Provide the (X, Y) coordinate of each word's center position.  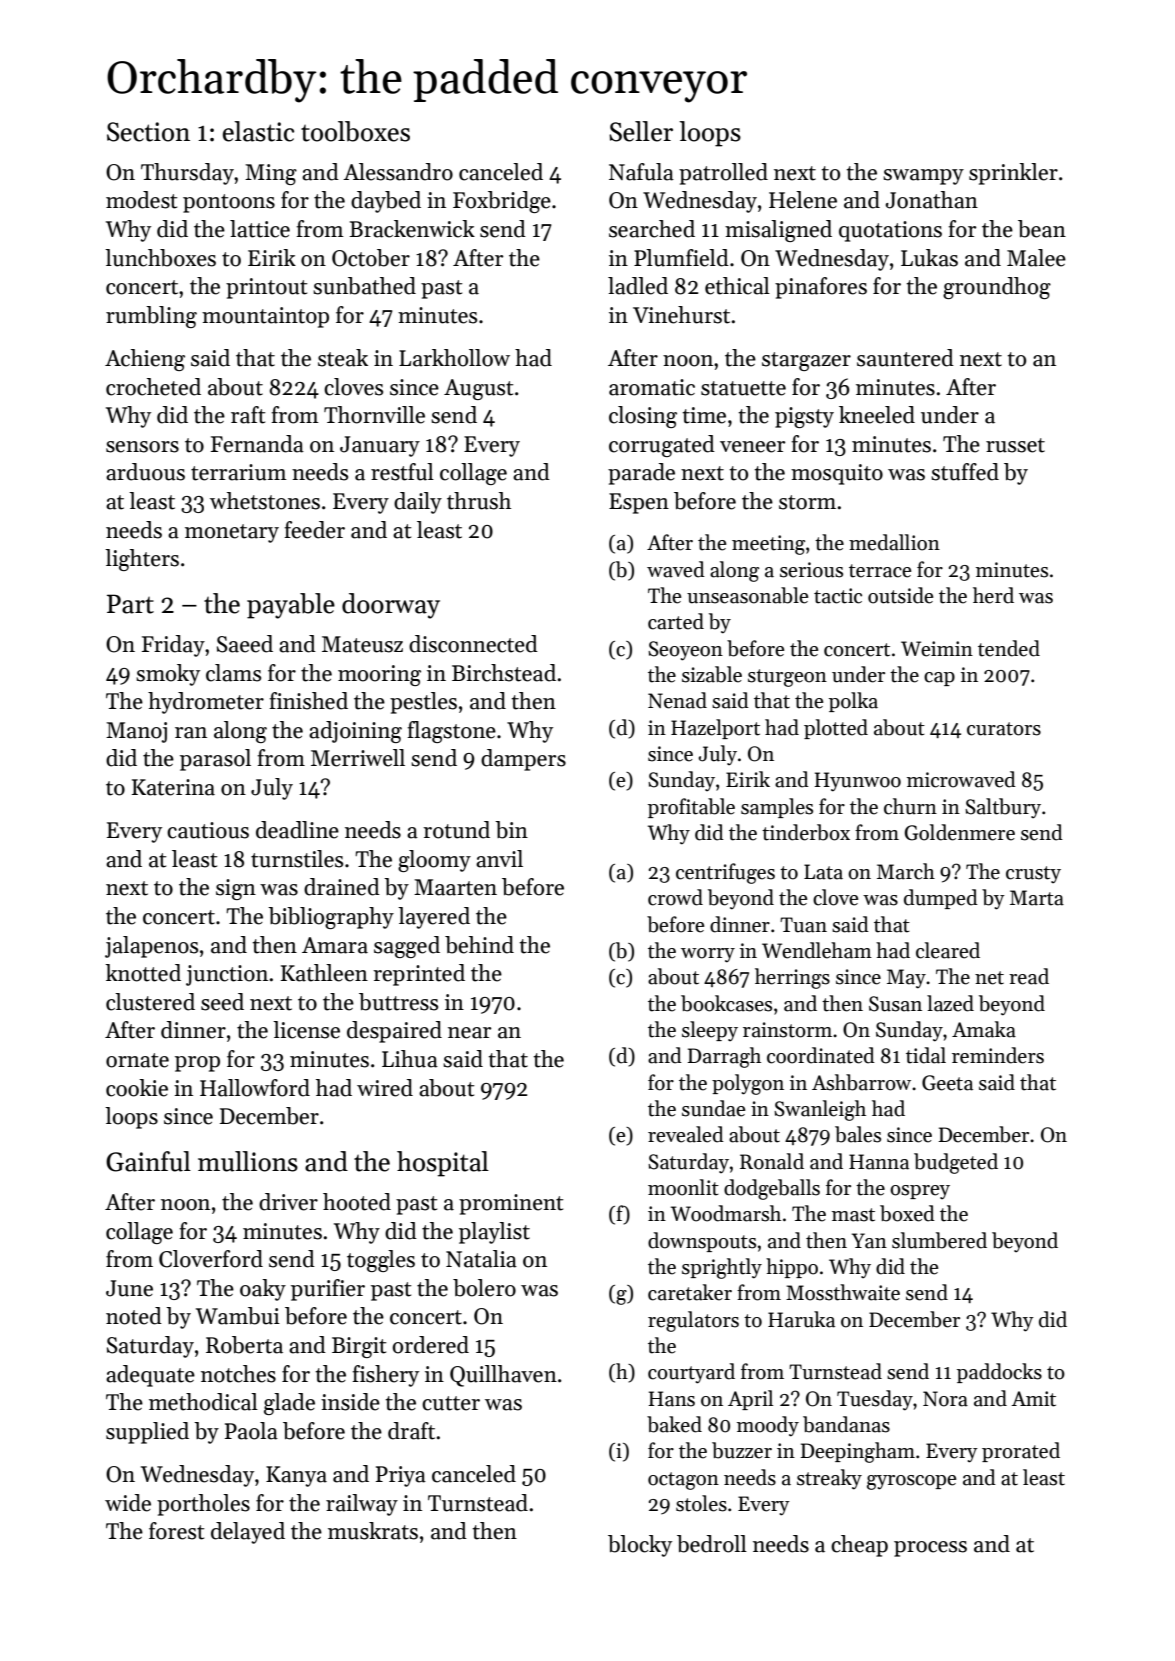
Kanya (296, 1476)
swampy (923, 177)
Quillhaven (503, 1376)
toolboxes (355, 131)
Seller (641, 131)
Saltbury (1003, 808)
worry (708, 955)
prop (197, 1064)
